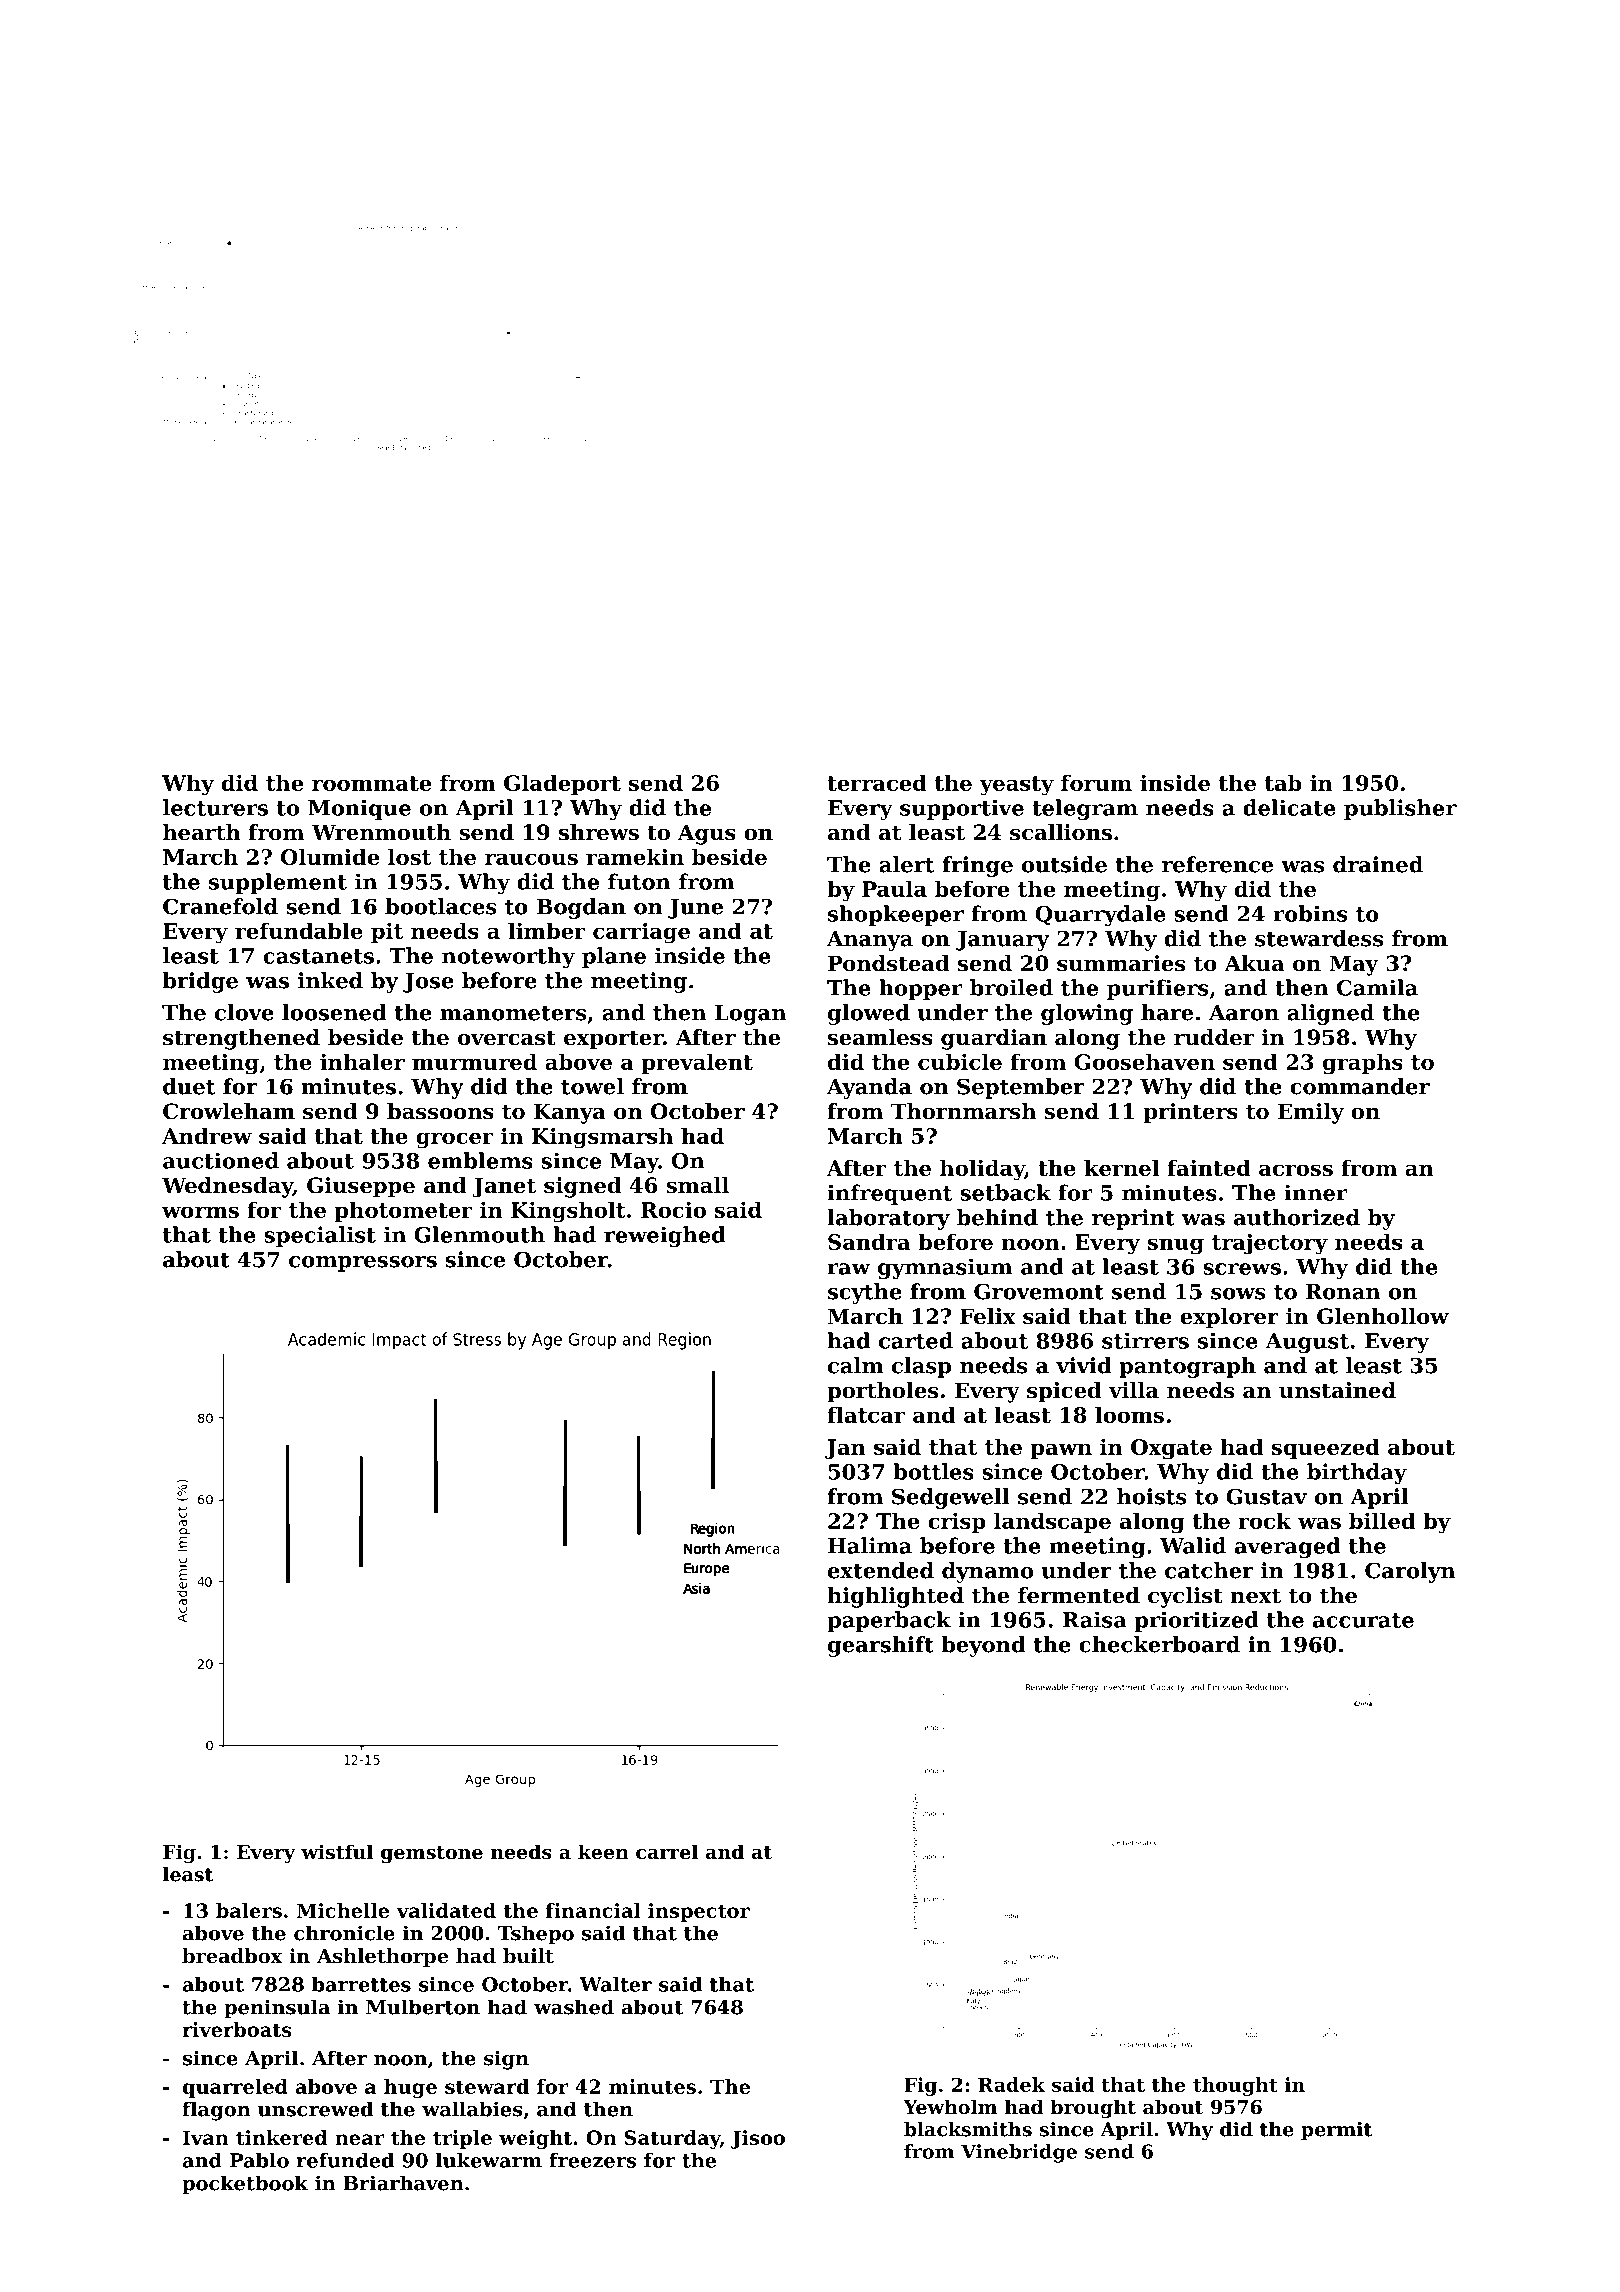 The height and width of the screenshot is (2292, 1620). Describe the element at coordinates (440, 1111) in the screenshot. I see `bassoons` at that location.
